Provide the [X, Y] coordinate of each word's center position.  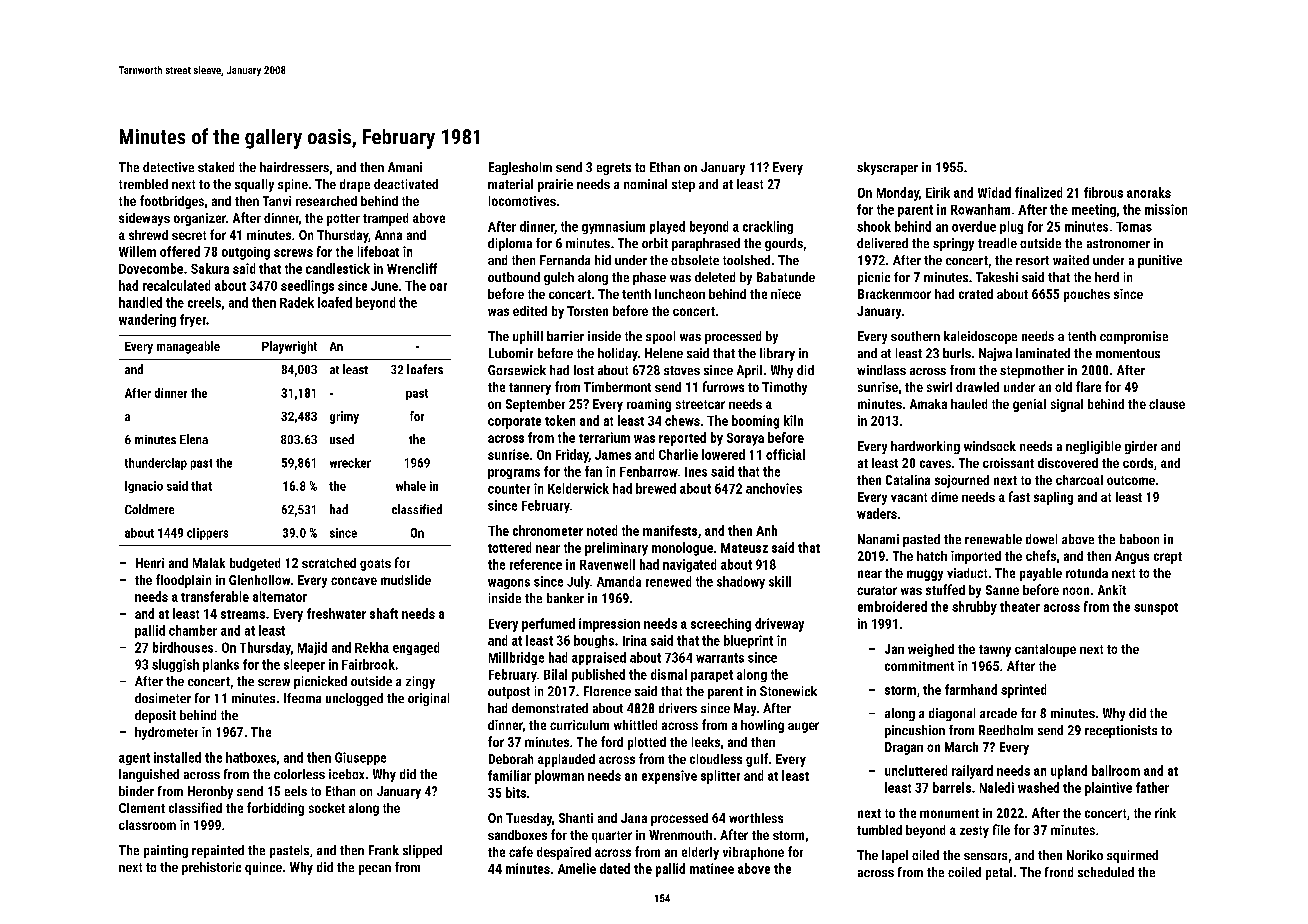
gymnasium [613, 227]
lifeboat [378, 251]
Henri [150, 563]
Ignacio [144, 487]
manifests [670, 530]
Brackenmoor [894, 294]
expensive [669, 777]
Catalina [908, 480]
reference [536, 564]
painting [166, 851]
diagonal [952, 714]
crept [1168, 558]
